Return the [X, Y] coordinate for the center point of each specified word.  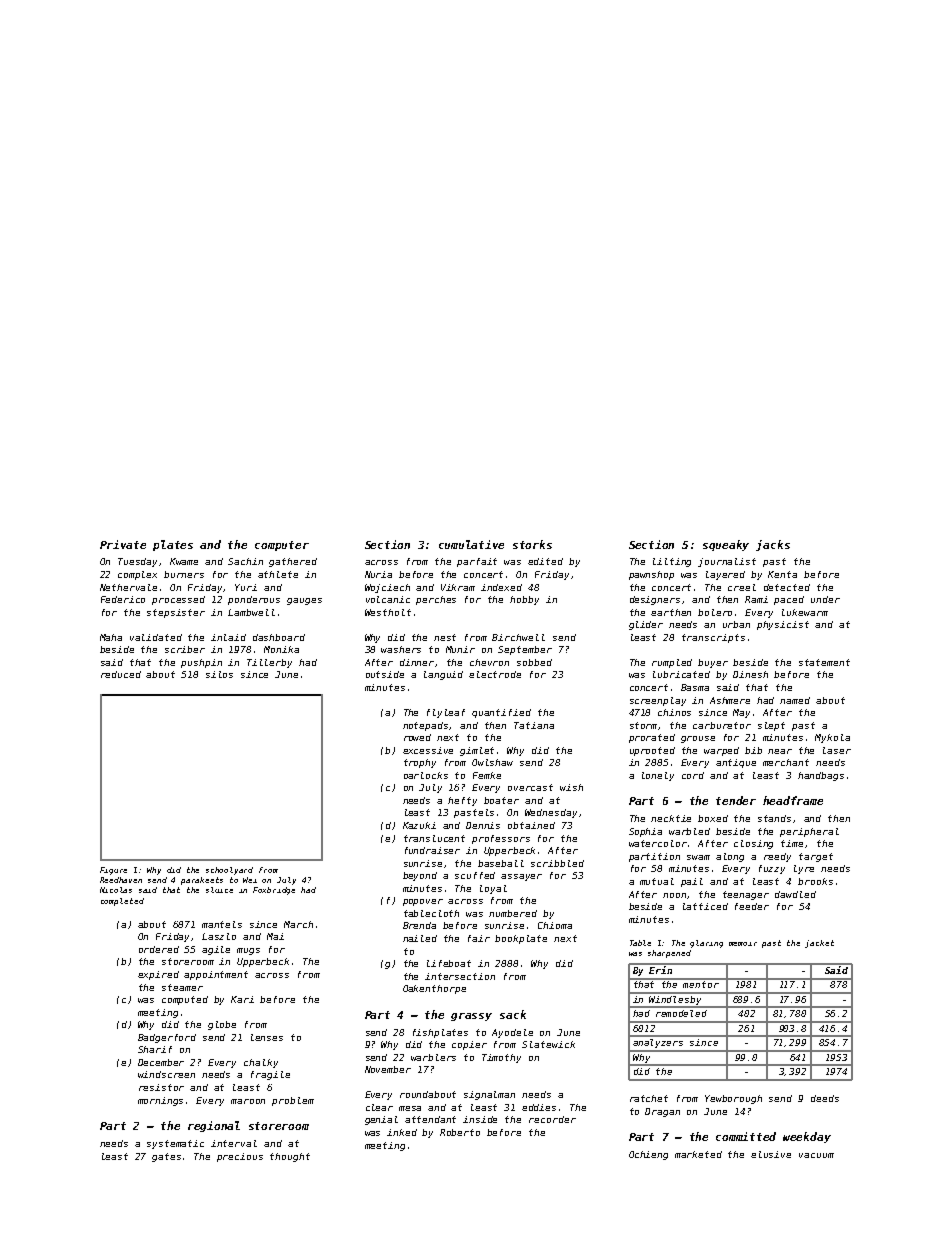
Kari [242, 999]
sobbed [534, 662]
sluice [219, 890]
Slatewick [548, 1044]
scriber [185, 649]
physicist [783, 625]
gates [166, 1157]
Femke [487, 775]
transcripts [713, 638]
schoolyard [229, 871]
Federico [123, 599]
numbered [513, 913]
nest [445, 637]
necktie [671, 818]
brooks [815, 881]
